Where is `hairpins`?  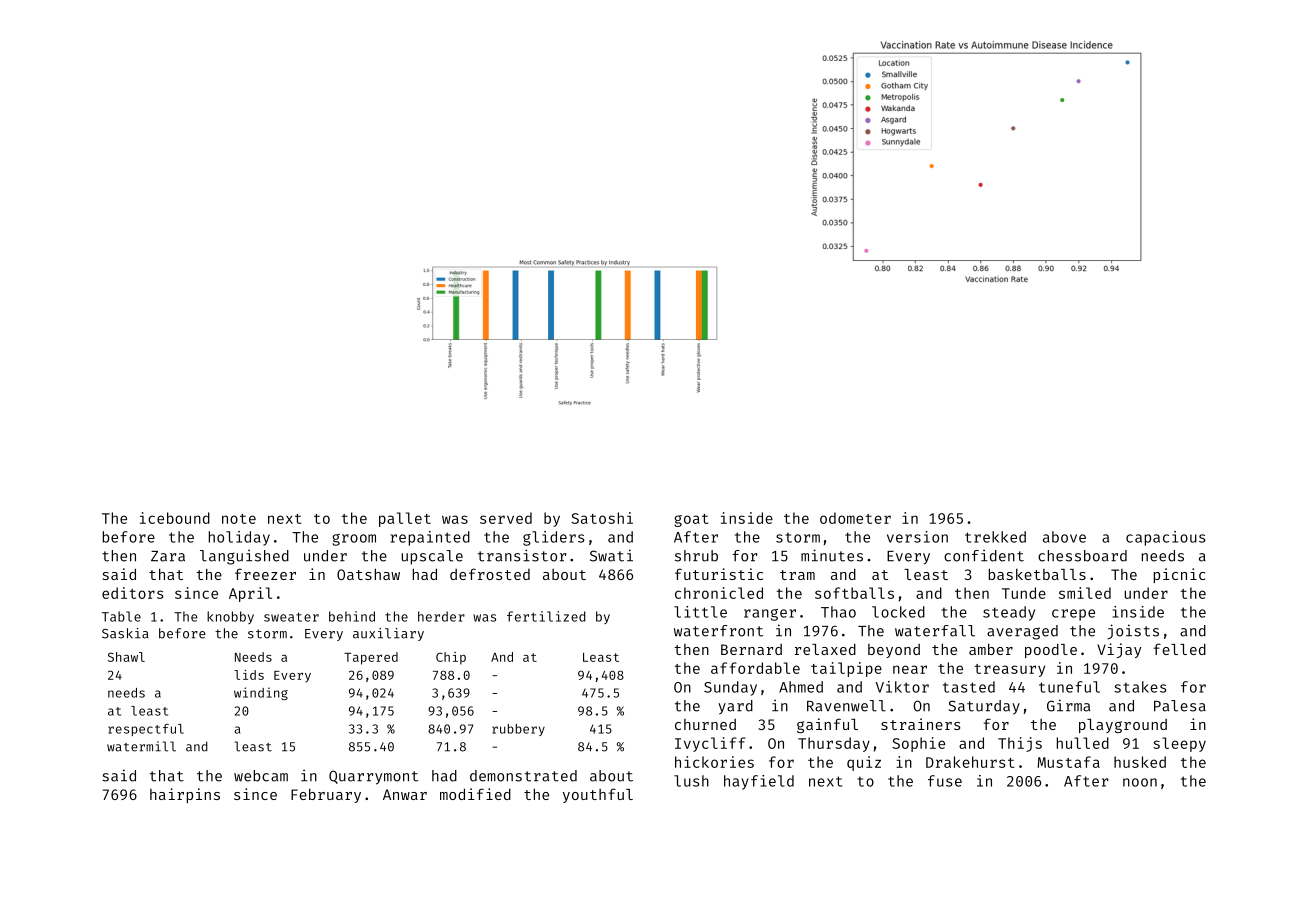 hairpins is located at coordinates (185, 795).
